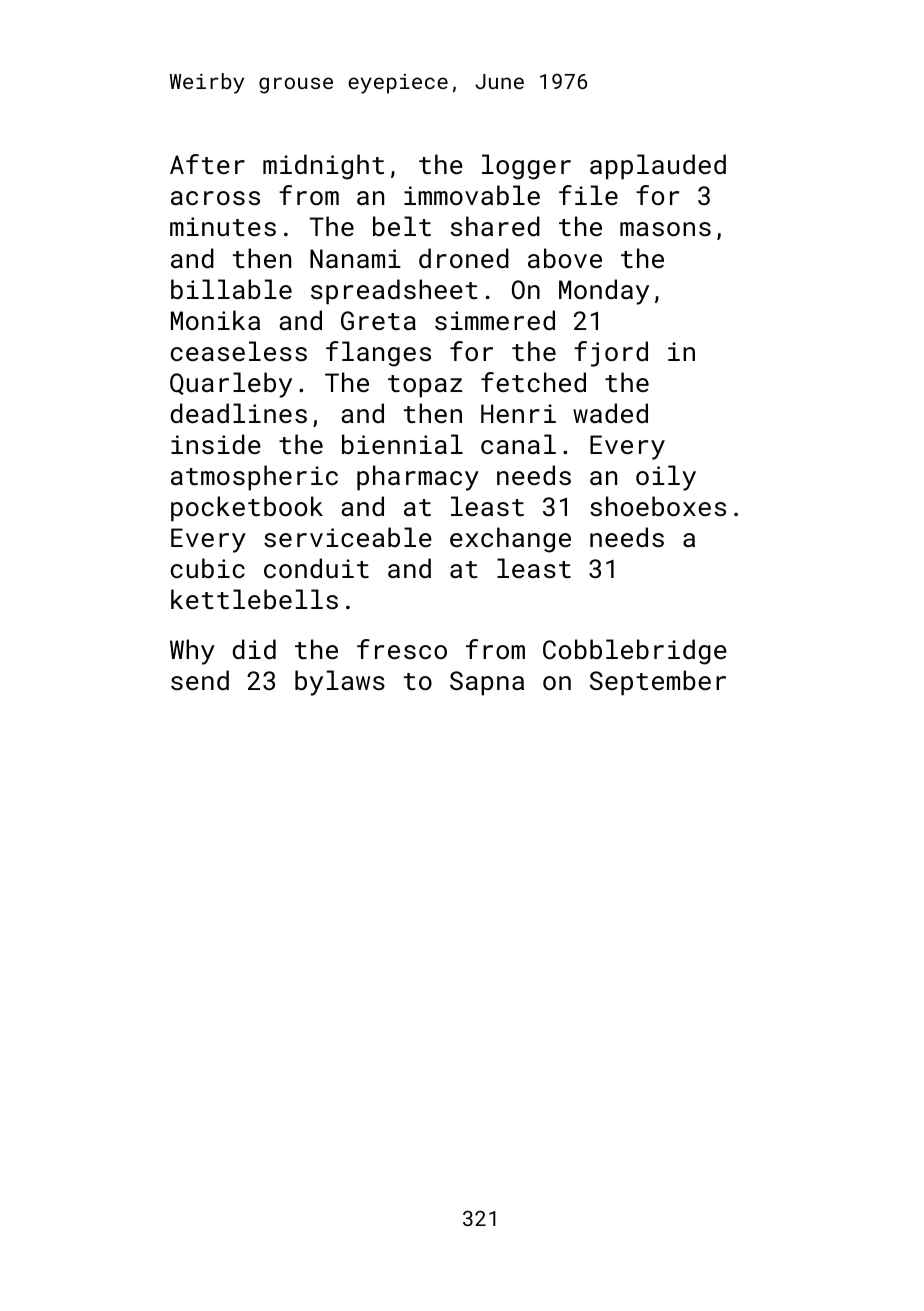 This image has width=924, height=1311. What do you see at coordinates (402, 444) in the image?
I see `biennial` at bounding box center [402, 444].
